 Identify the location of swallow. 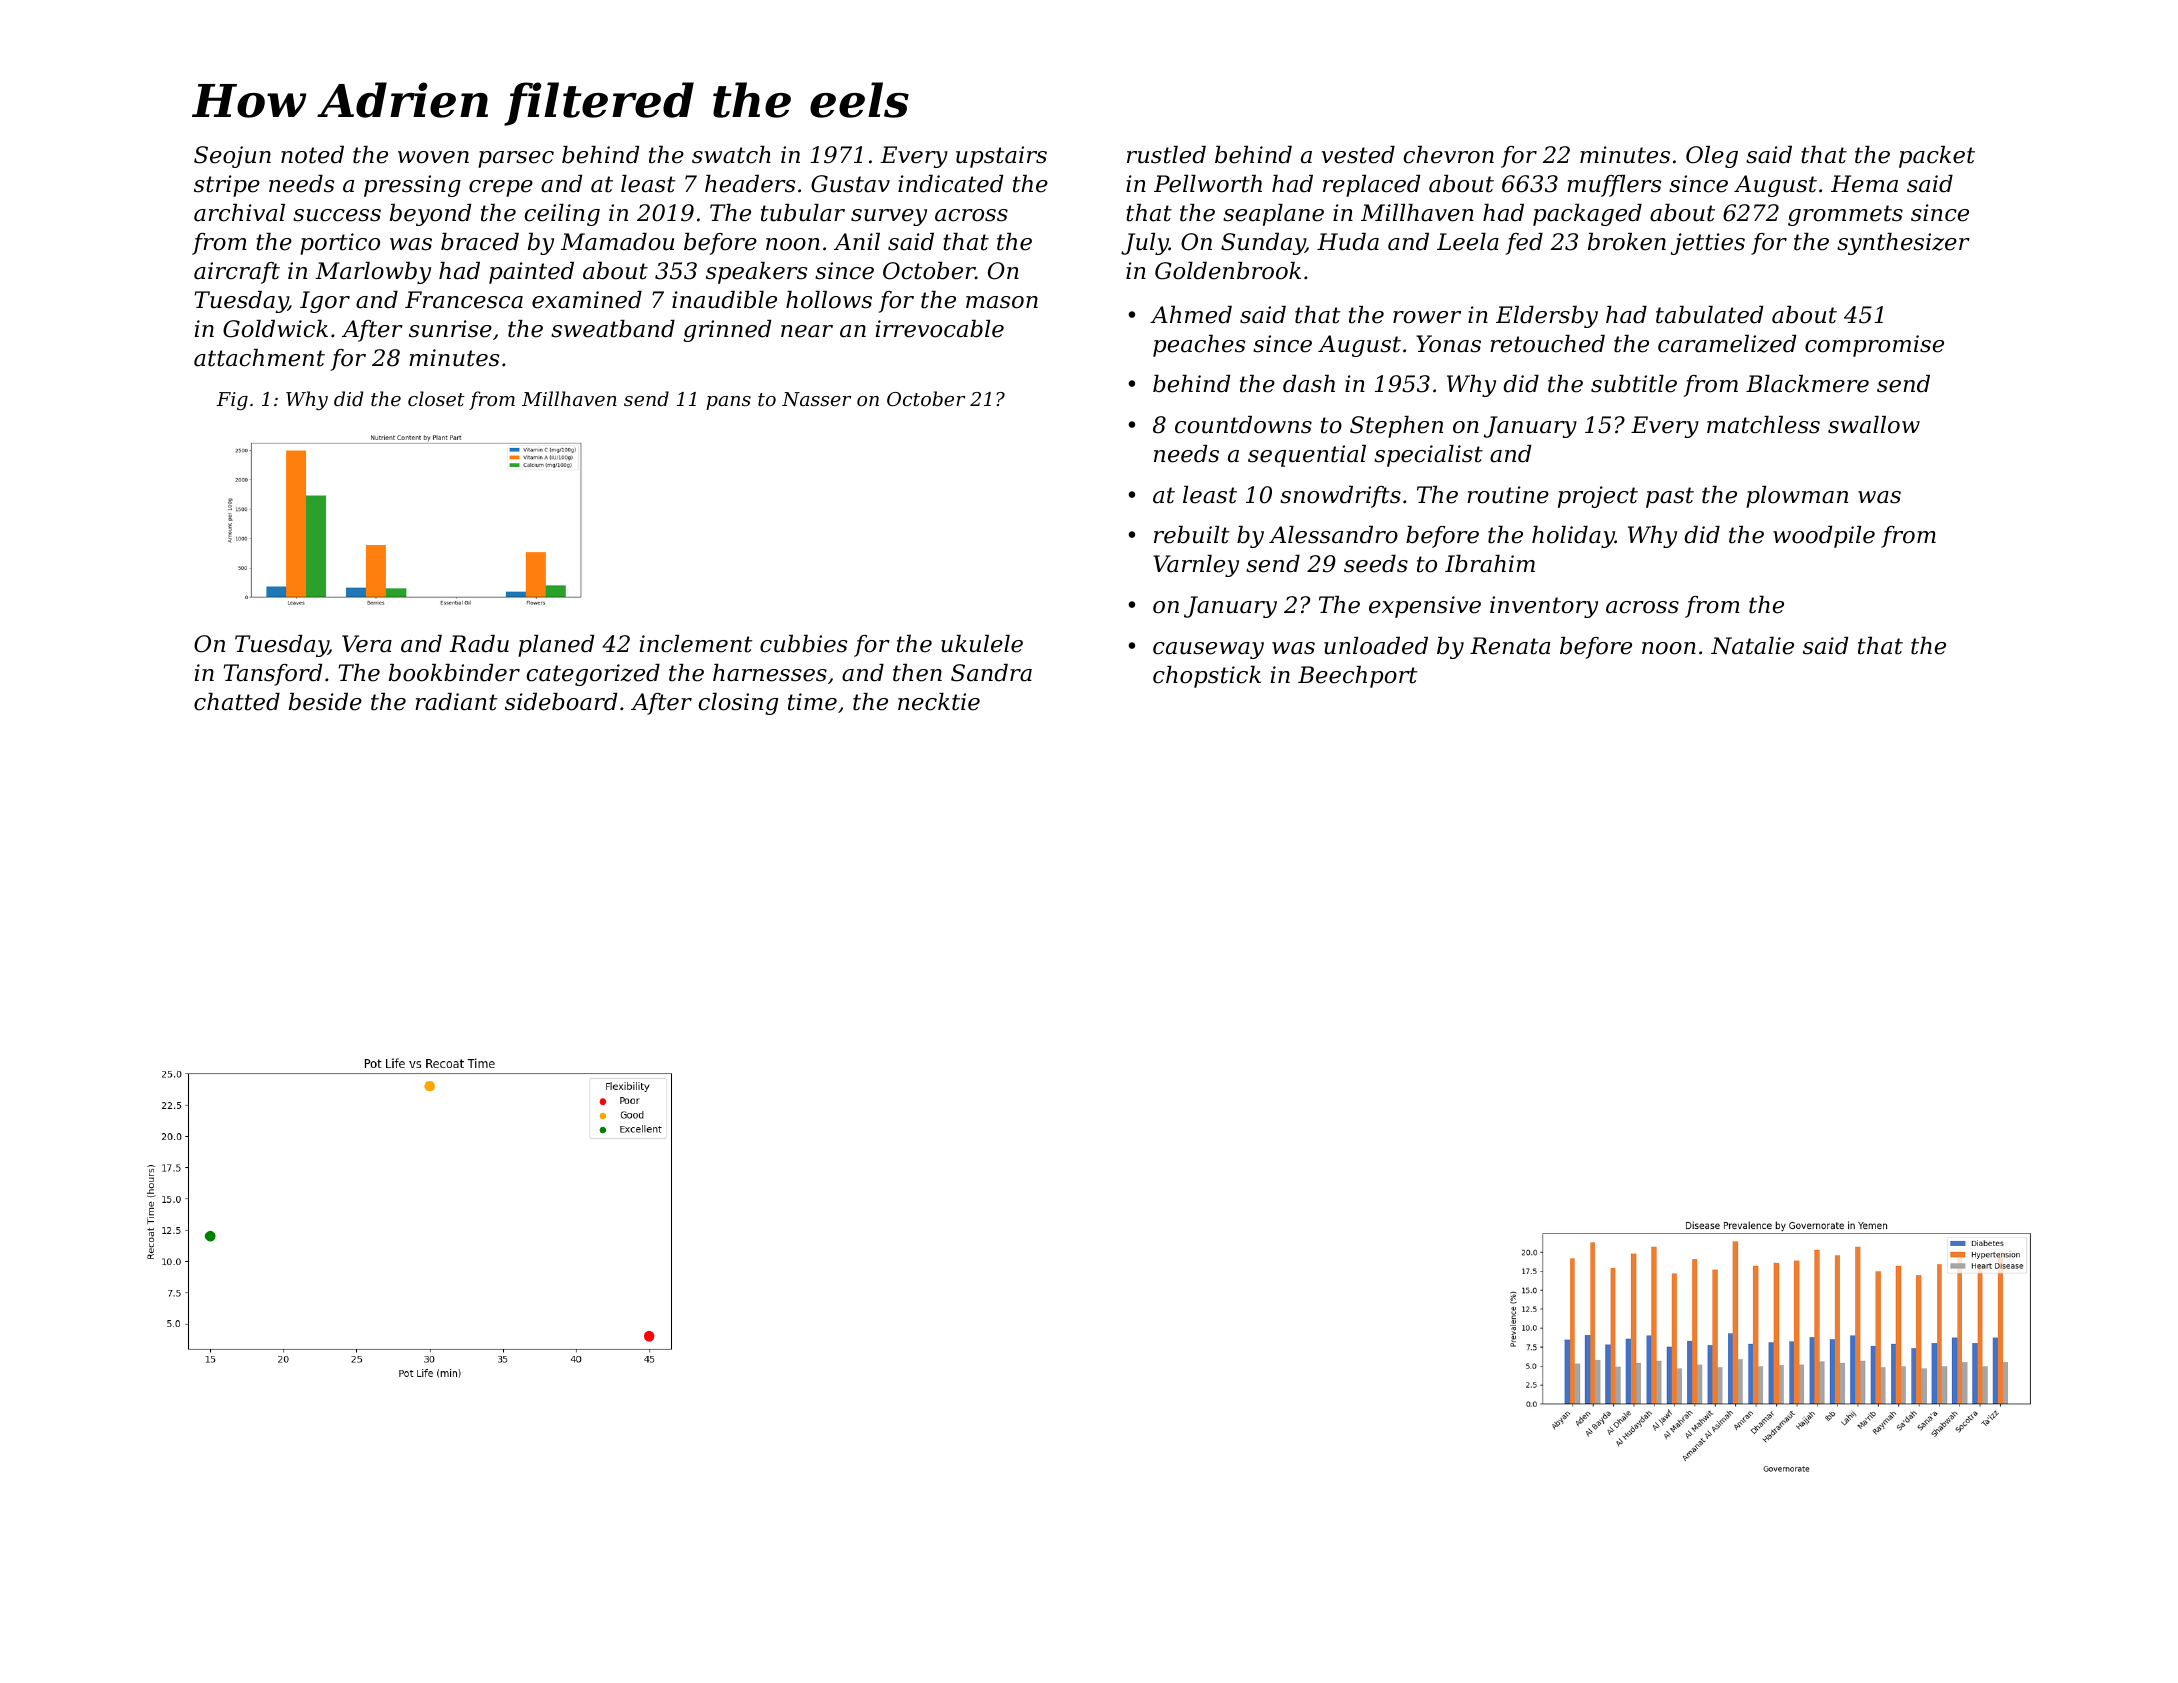
(1874, 425).
